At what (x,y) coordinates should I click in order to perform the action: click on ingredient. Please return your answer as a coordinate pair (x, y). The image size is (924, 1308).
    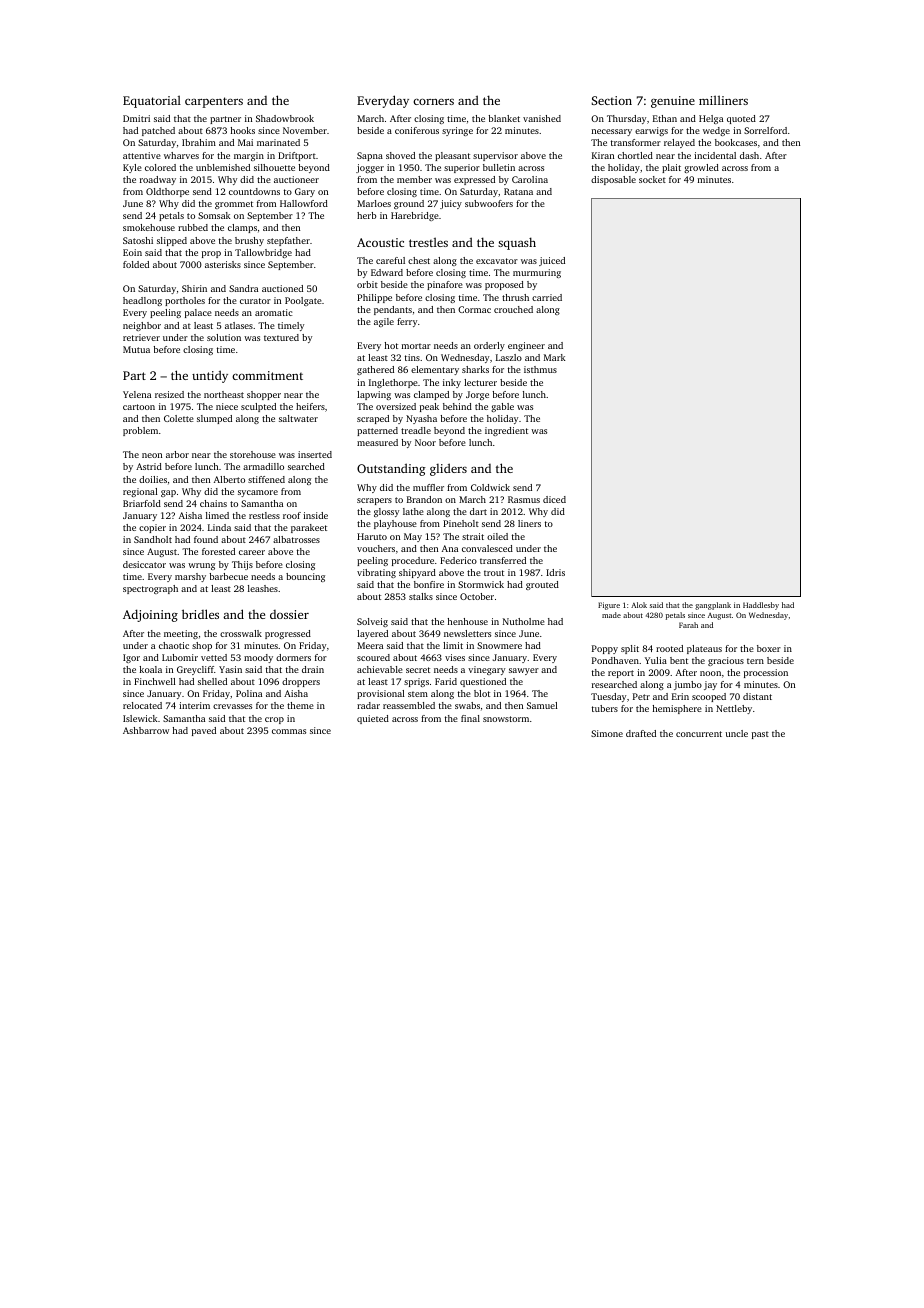
    Looking at the image, I should click on (506, 431).
